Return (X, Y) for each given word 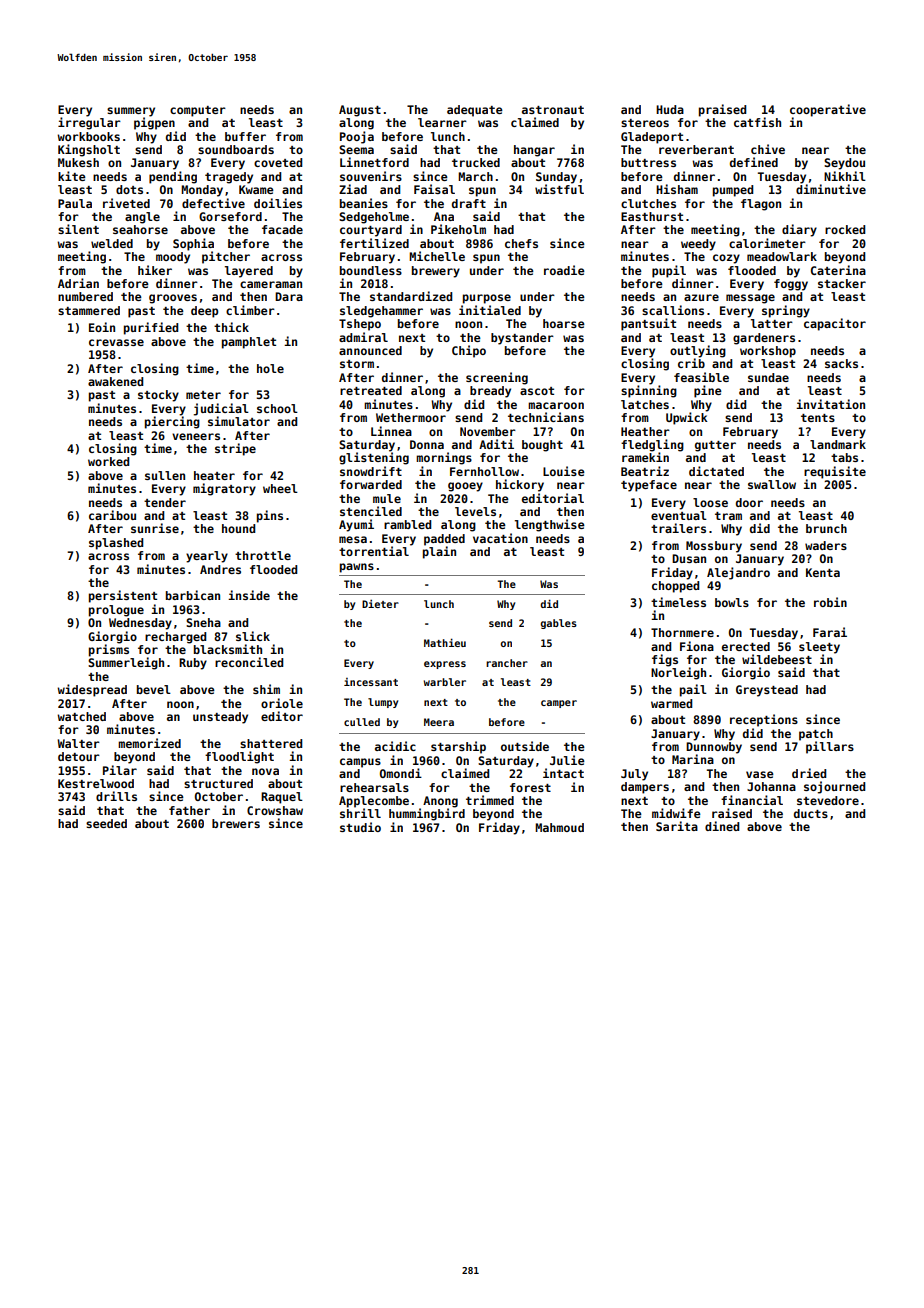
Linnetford (374, 162)
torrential (374, 551)
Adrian (78, 283)
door (749, 502)
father (189, 810)
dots (129, 189)
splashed (116, 544)
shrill (360, 813)
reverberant (696, 149)
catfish (757, 122)
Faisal (434, 189)
